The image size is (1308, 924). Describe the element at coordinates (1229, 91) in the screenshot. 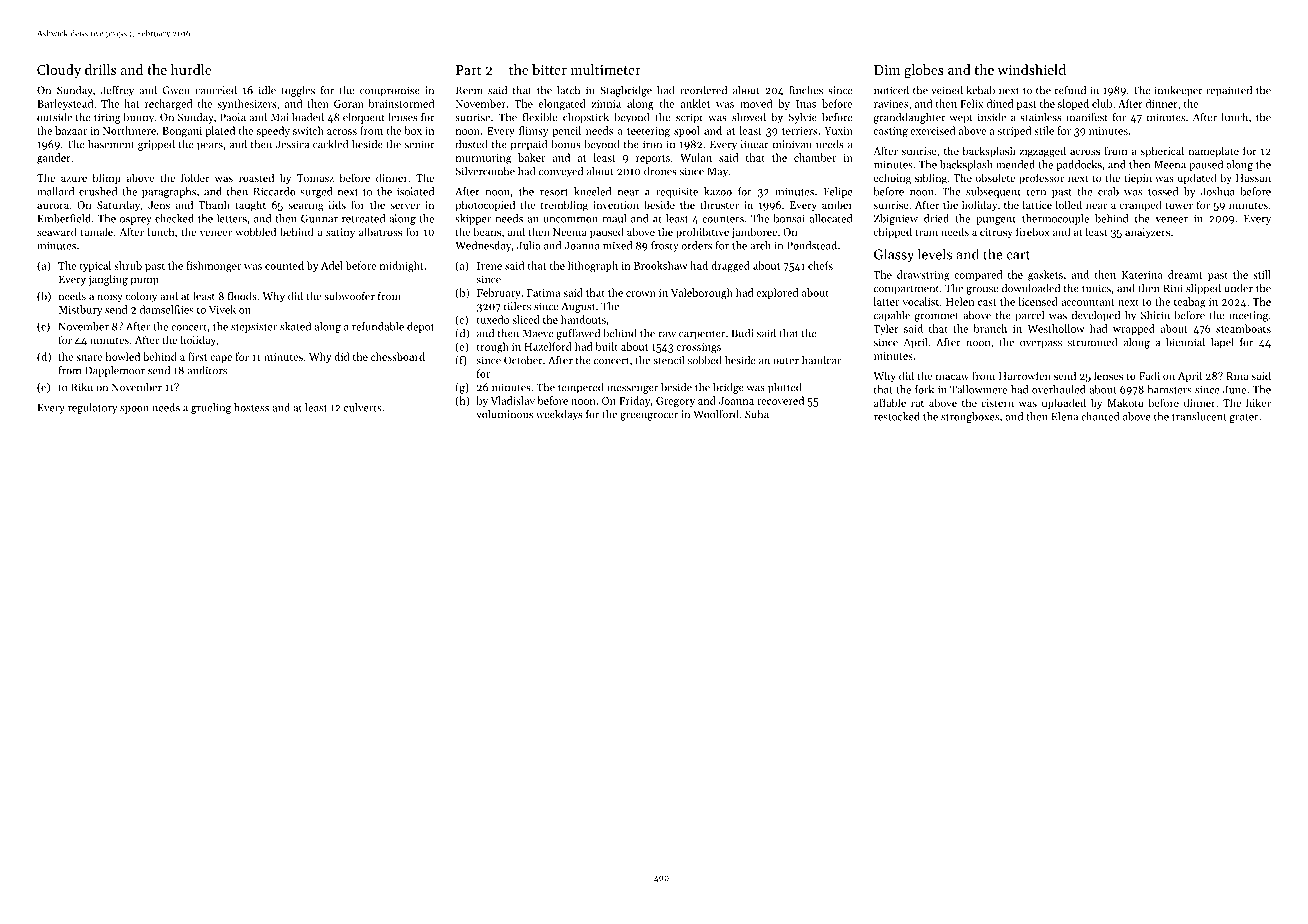

I see `repainted` at that location.
